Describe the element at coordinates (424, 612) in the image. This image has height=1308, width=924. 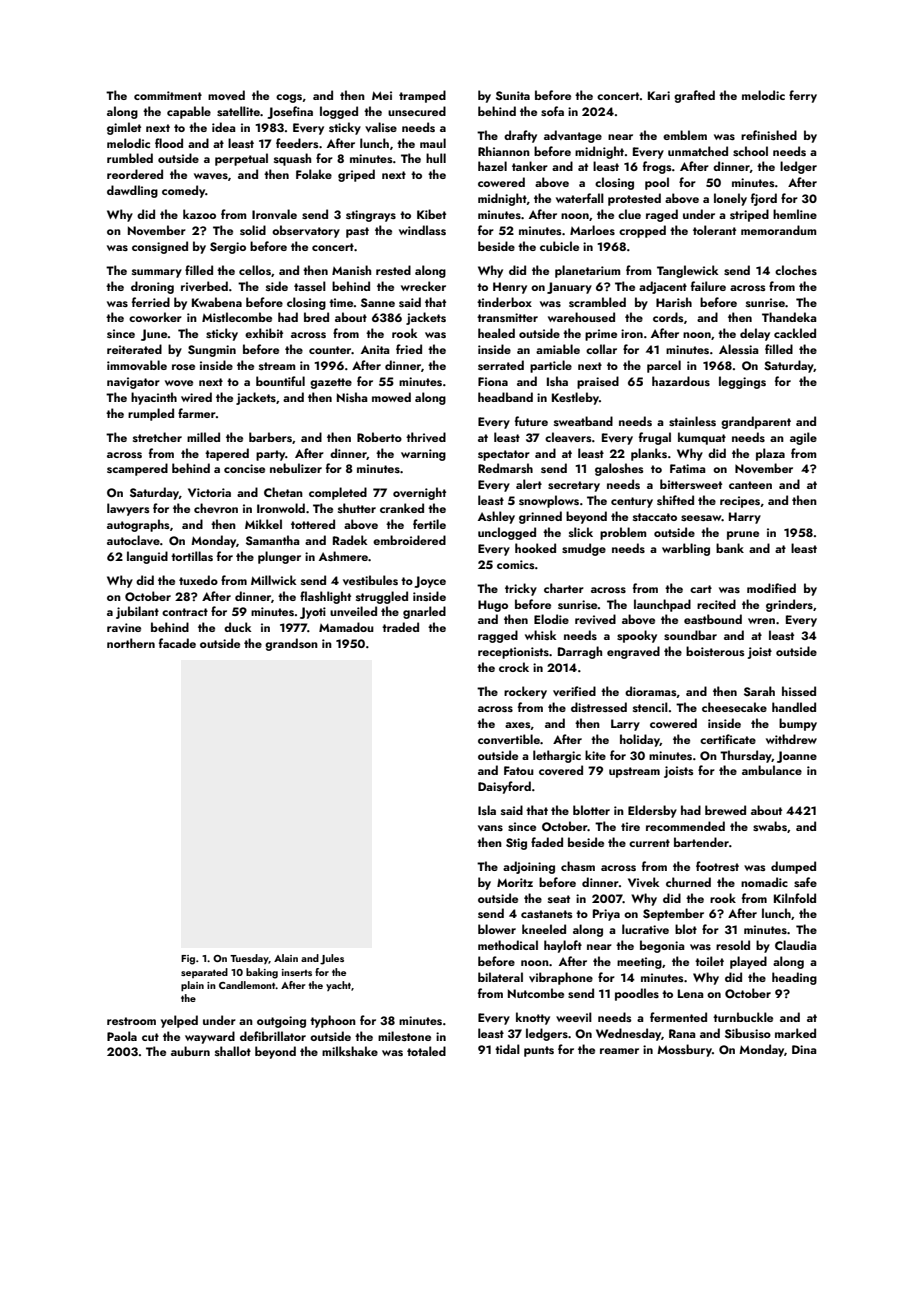
I see `gnarled` at that location.
